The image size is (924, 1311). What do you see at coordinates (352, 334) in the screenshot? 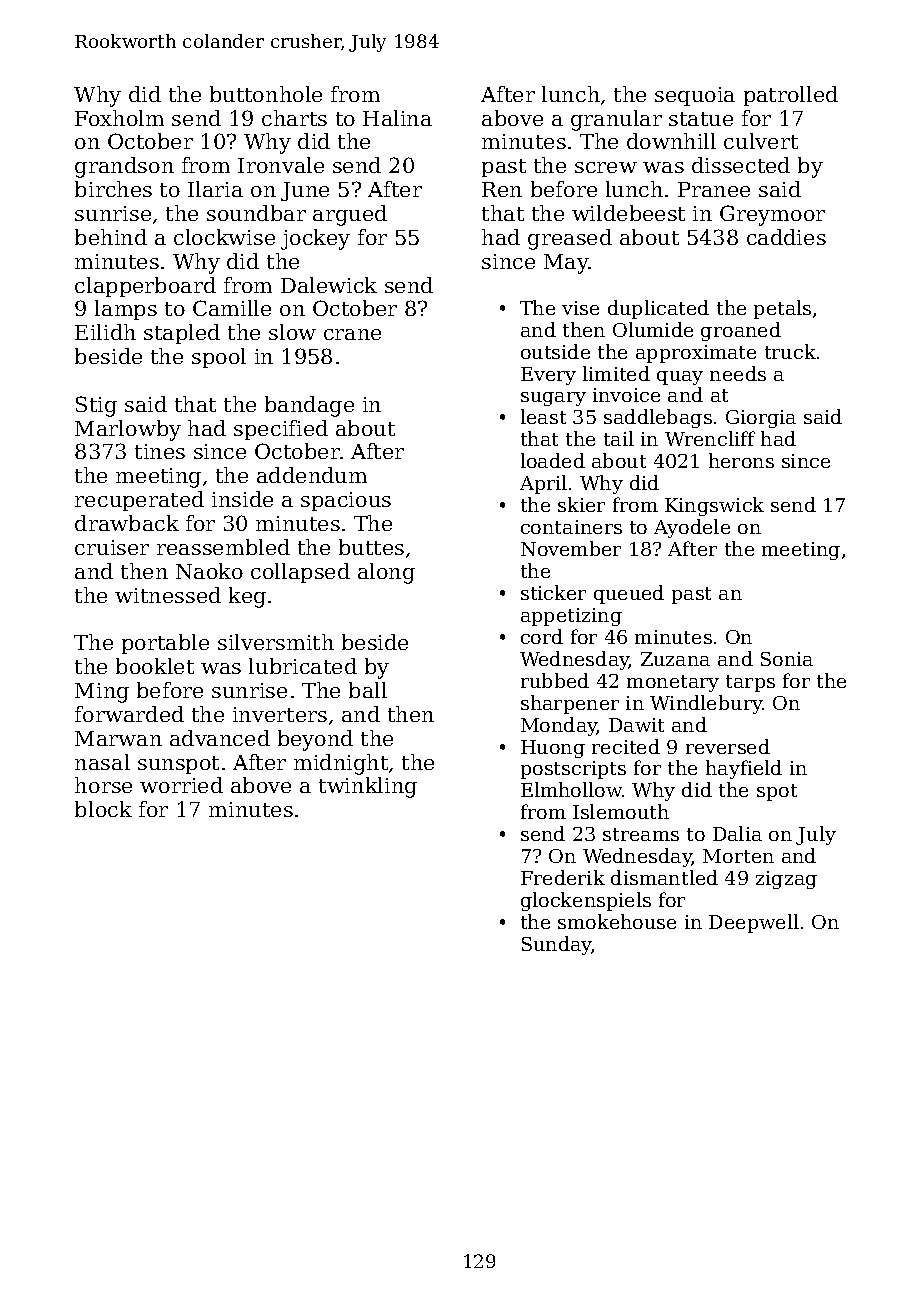
I see `crane` at bounding box center [352, 334].
